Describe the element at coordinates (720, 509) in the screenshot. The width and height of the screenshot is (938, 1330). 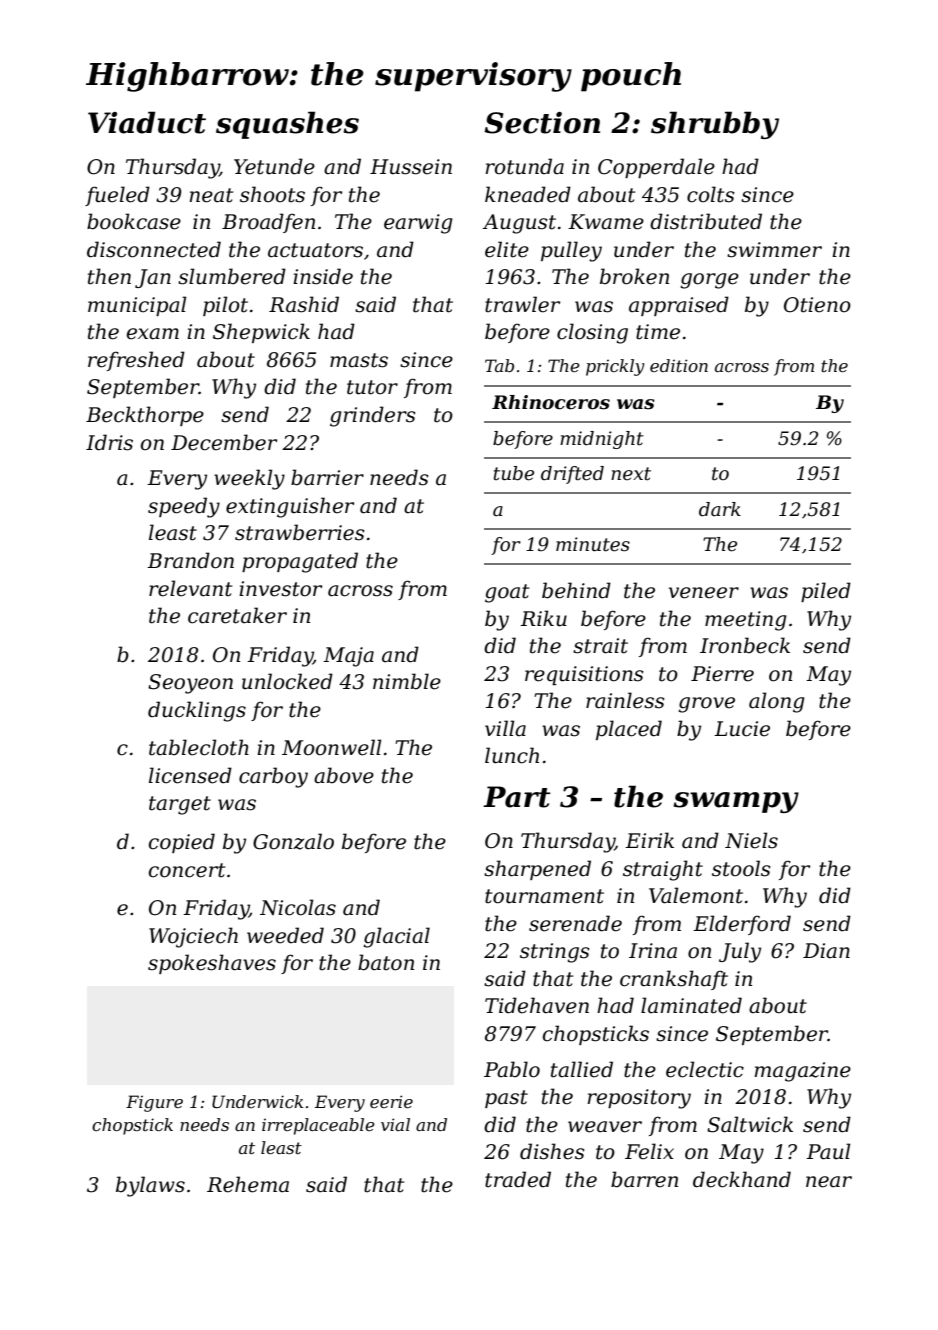
I see `dark` at that location.
